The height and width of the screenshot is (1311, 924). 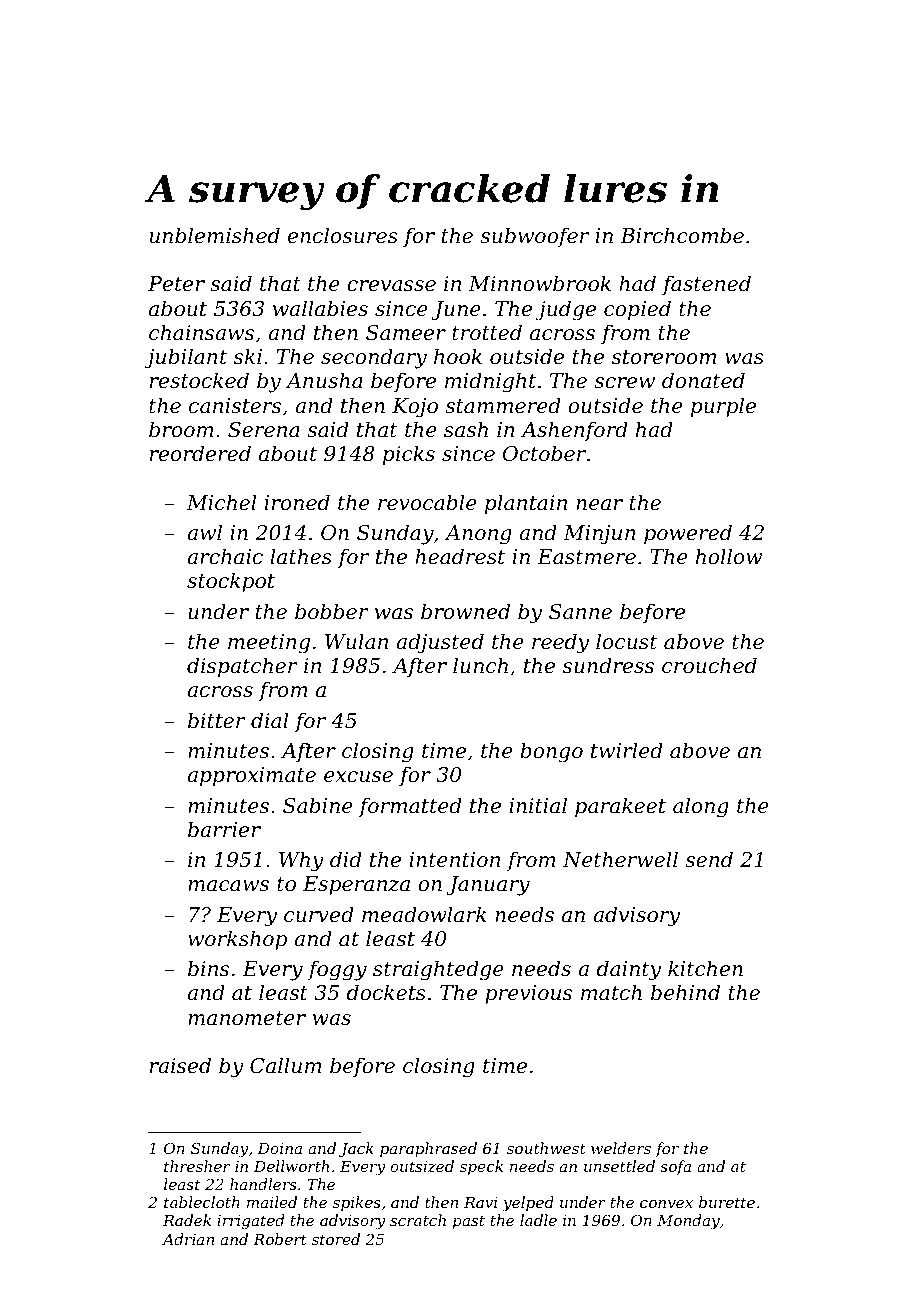 What do you see at coordinates (204, 532) in the screenshot?
I see `awl` at bounding box center [204, 532].
